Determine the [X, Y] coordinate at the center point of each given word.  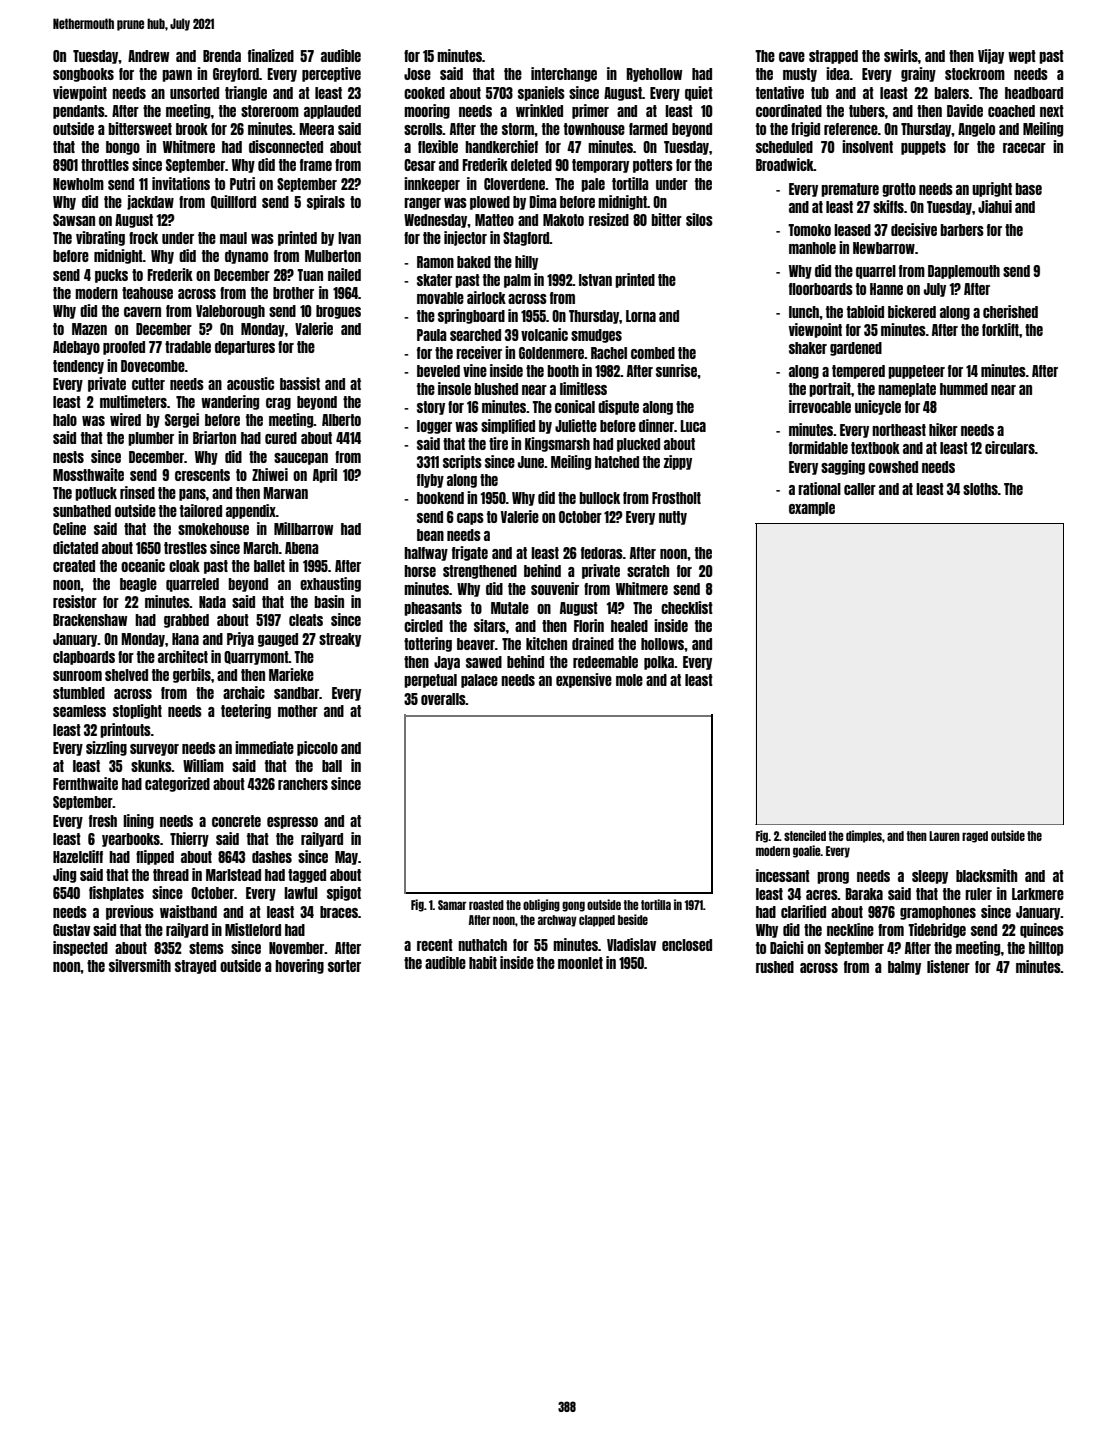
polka [659, 663]
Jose [417, 74]
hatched [617, 462]
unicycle [878, 407]
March [261, 548]
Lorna [641, 316]
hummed [964, 389]
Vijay [991, 56]
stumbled [79, 693]
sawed [484, 662]
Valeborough [230, 312]
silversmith [140, 965]
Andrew [148, 56]
